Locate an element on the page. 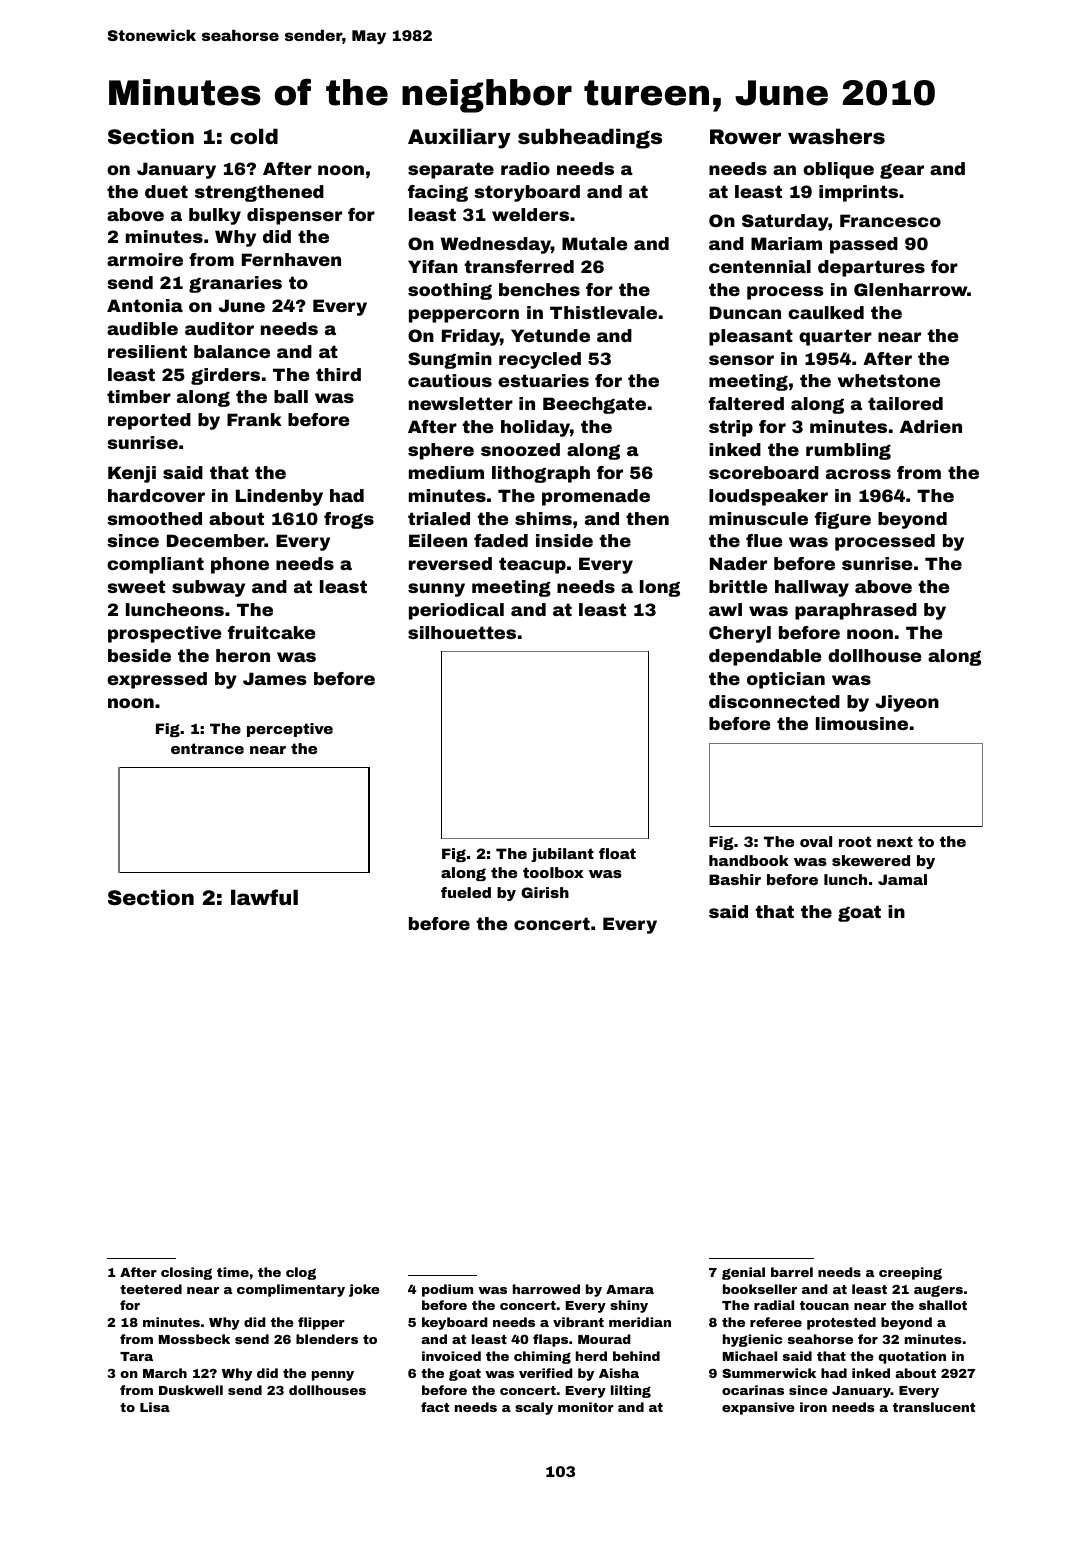 The height and width of the document is (1542, 1090). harrowed is located at coordinates (546, 1289).
